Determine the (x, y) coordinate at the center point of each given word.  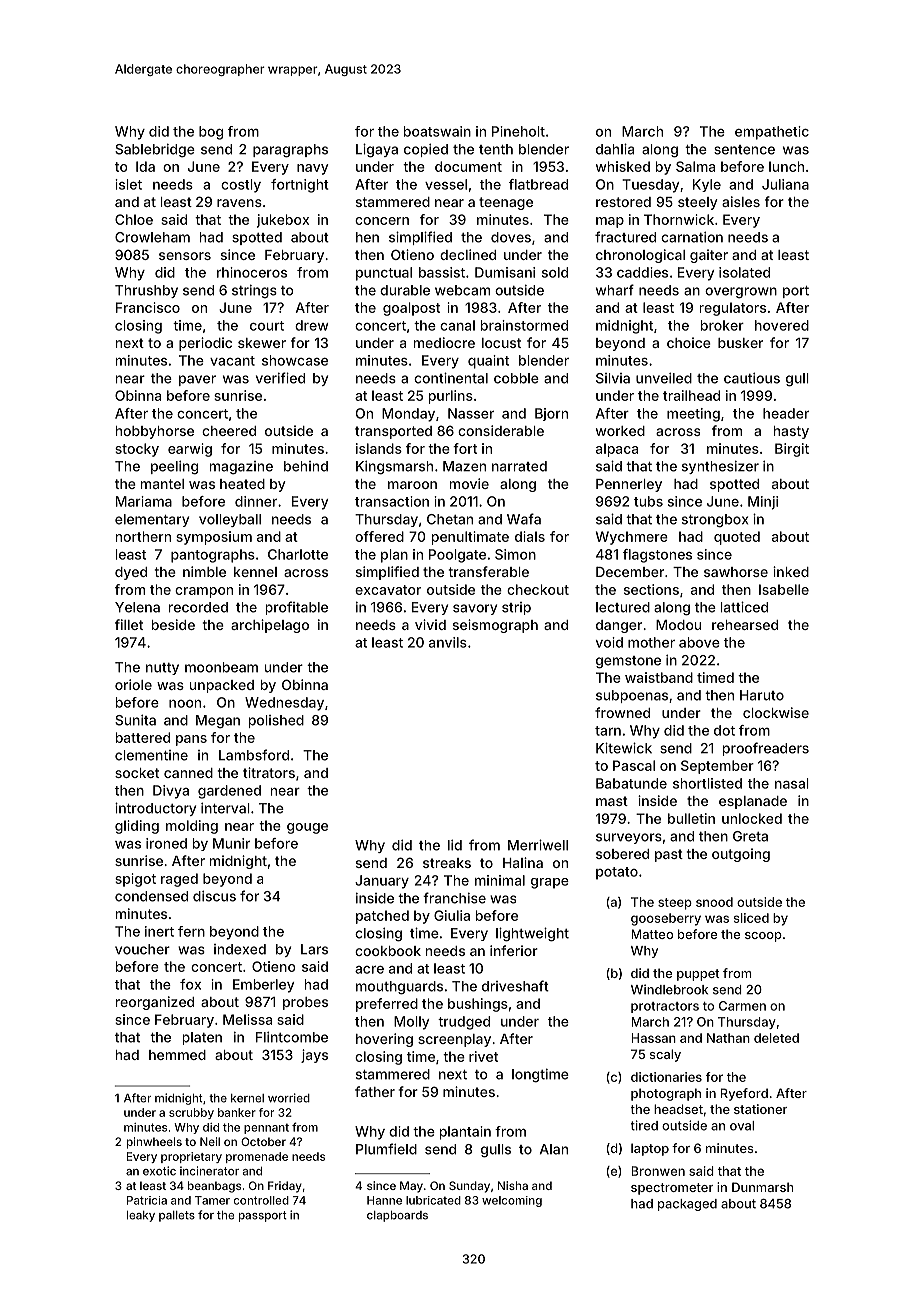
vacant (232, 361)
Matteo (652, 934)
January (382, 882)
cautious (752, 378)
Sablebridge (155, 151)
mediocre (444, 342)
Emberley (263, 986)
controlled (261, 1200)
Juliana (785, 184)
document (468, 166)
